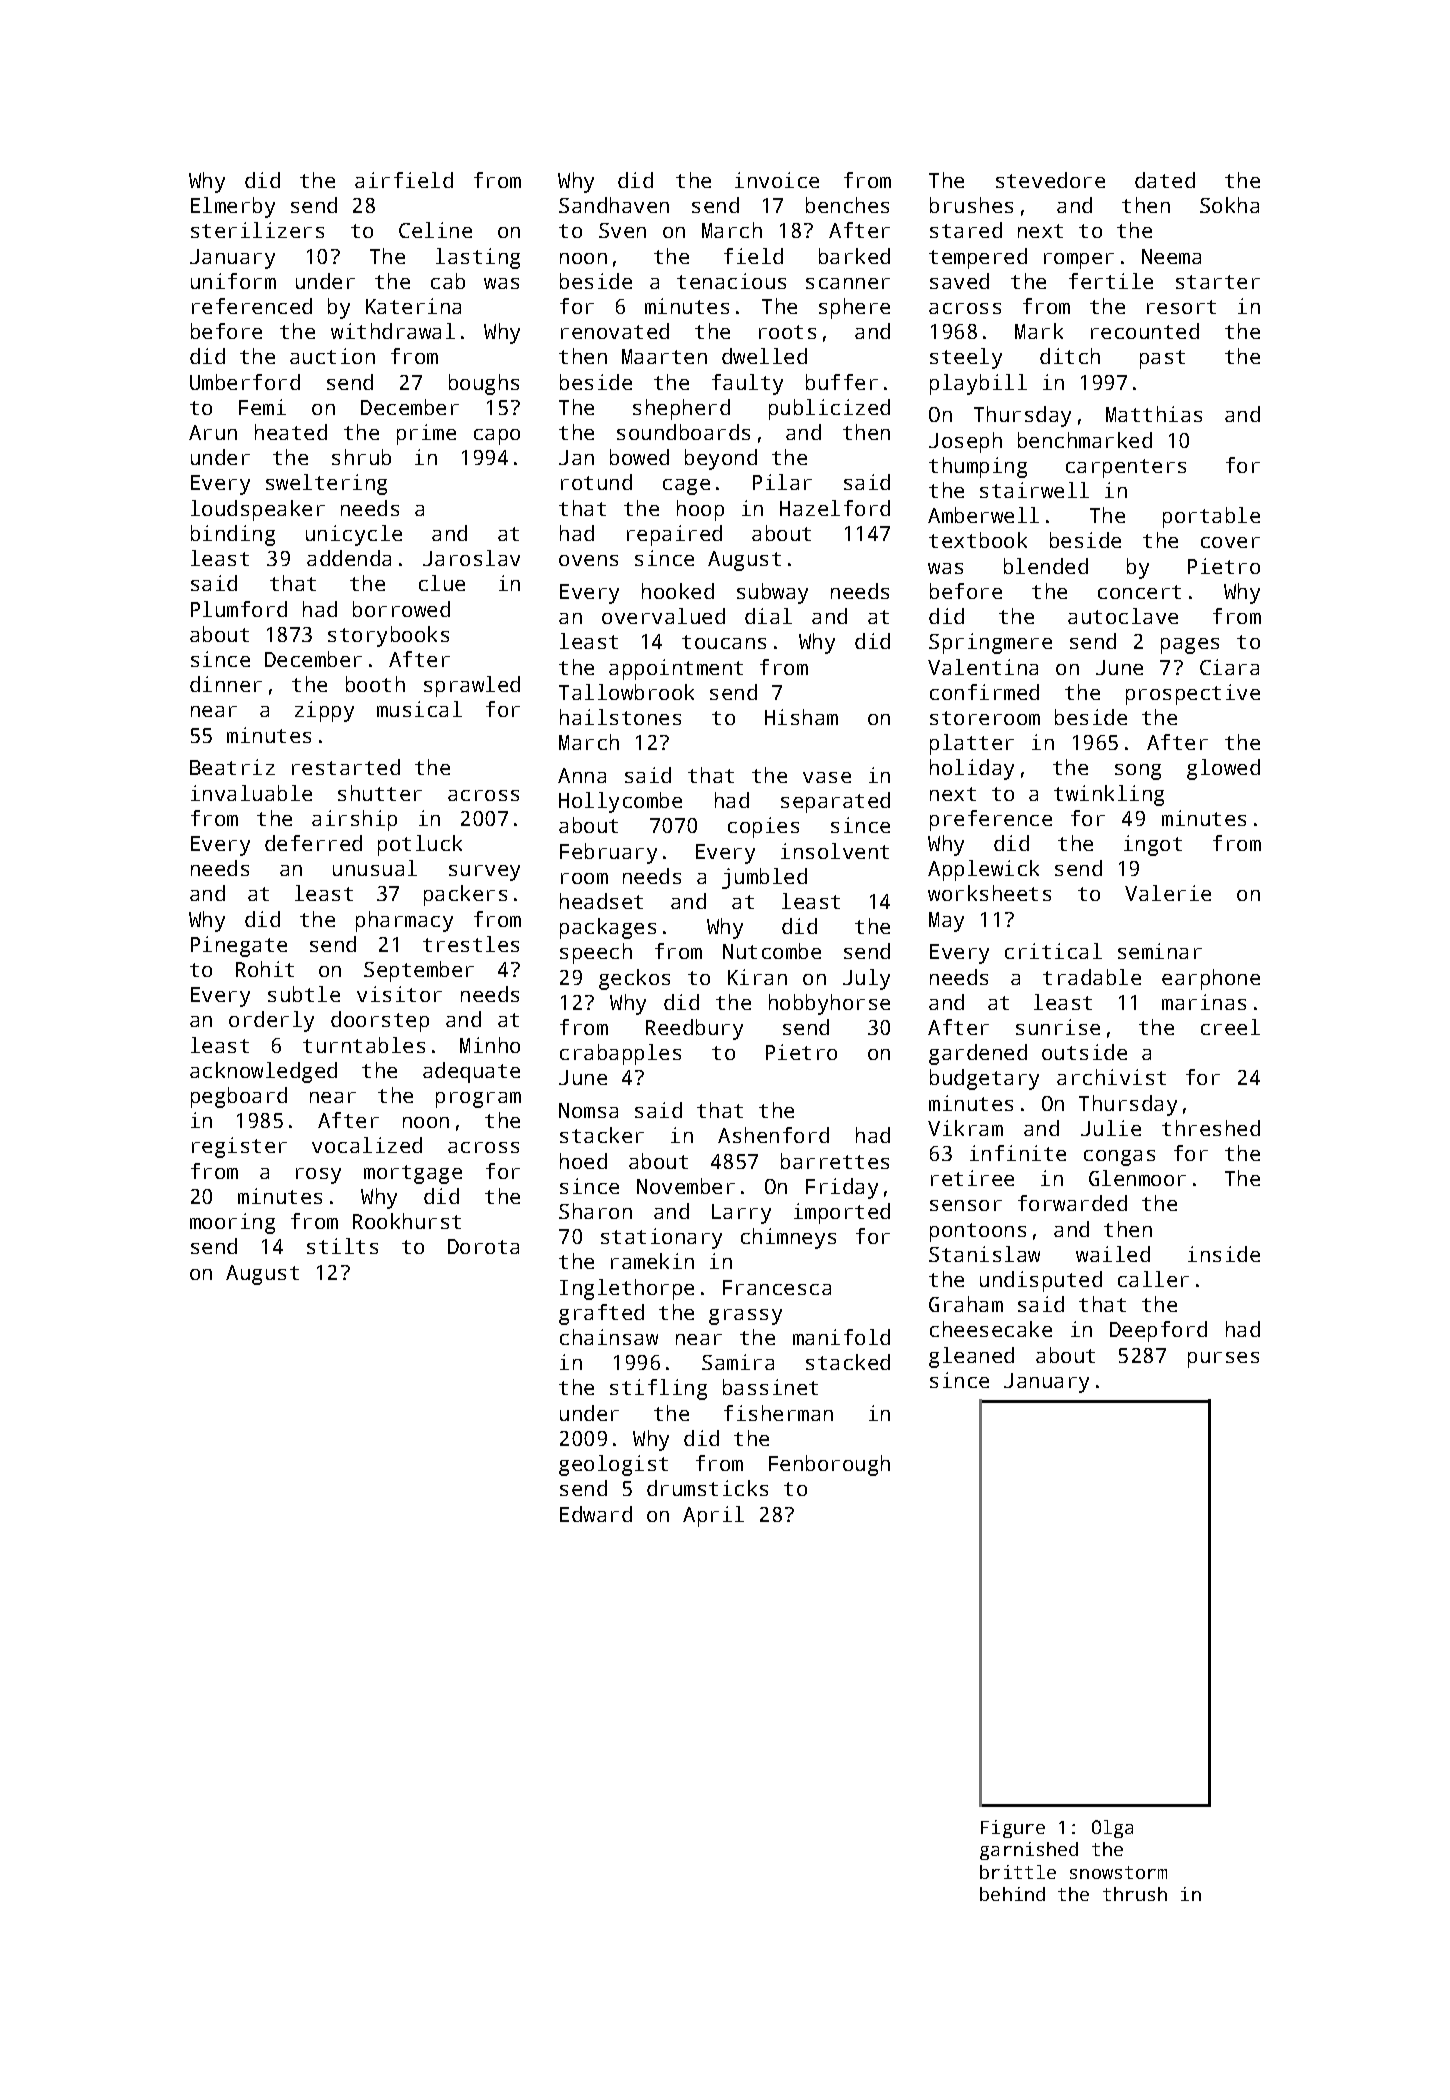 This screenshot has height=2100, width=1450. What do you see at coordinates (1154, 414) in the screenshot?
I see `Matthias` at bounding box center [1154, 414].
